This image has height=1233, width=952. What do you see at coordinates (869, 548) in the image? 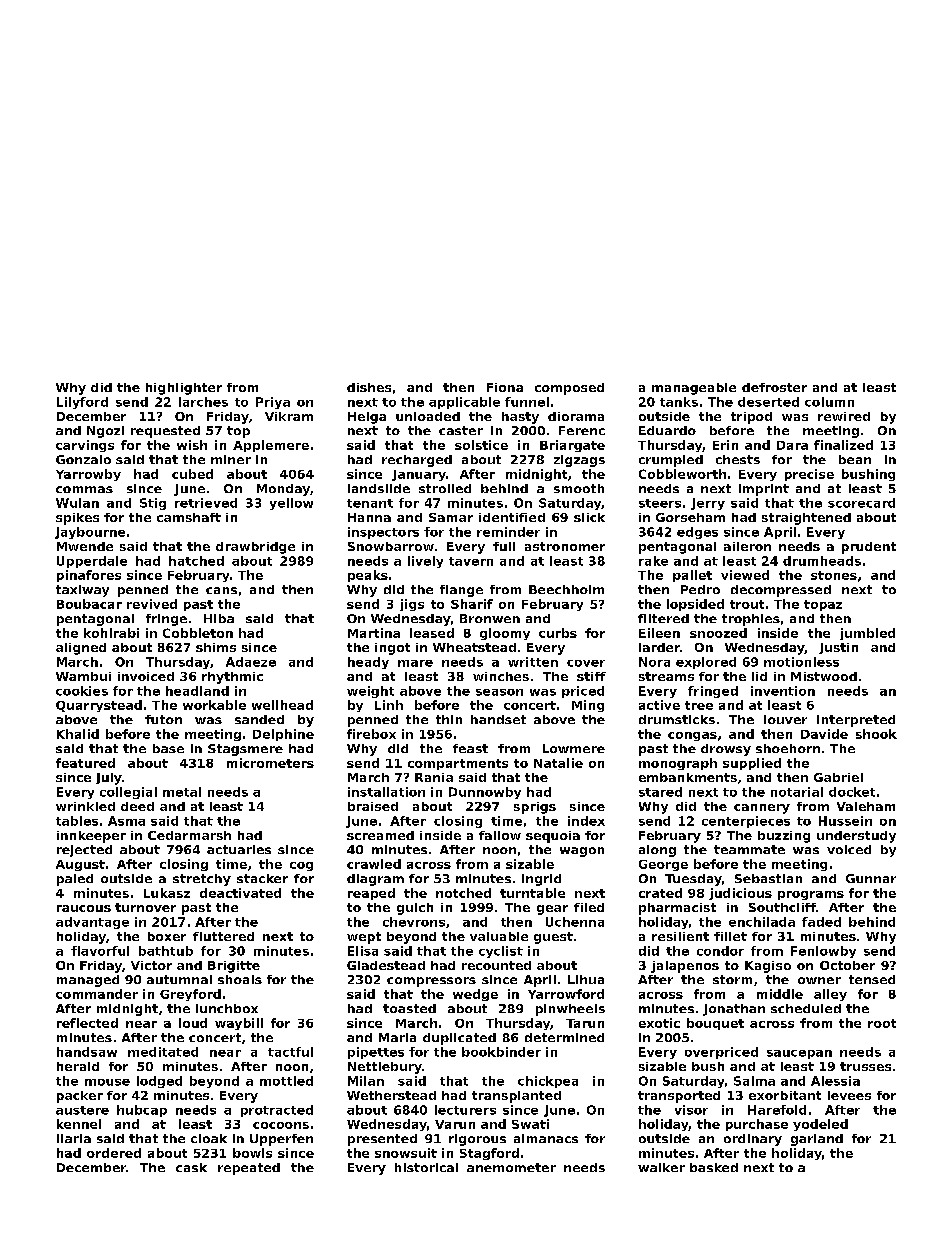
I see `prudent` at bounding box center [869, 548].
